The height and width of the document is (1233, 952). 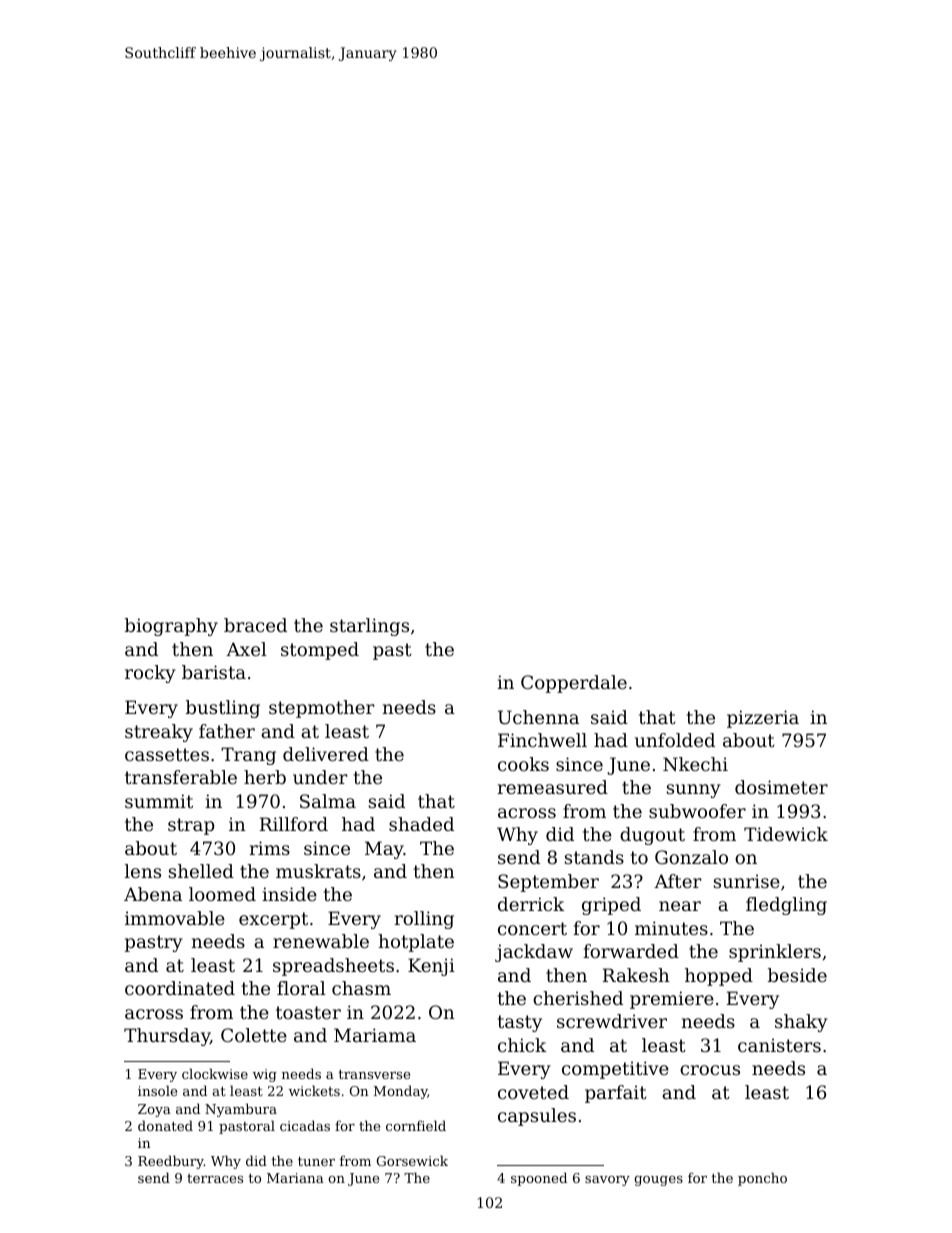 I want to click on cicadas, so click(x=305, y=1125).
